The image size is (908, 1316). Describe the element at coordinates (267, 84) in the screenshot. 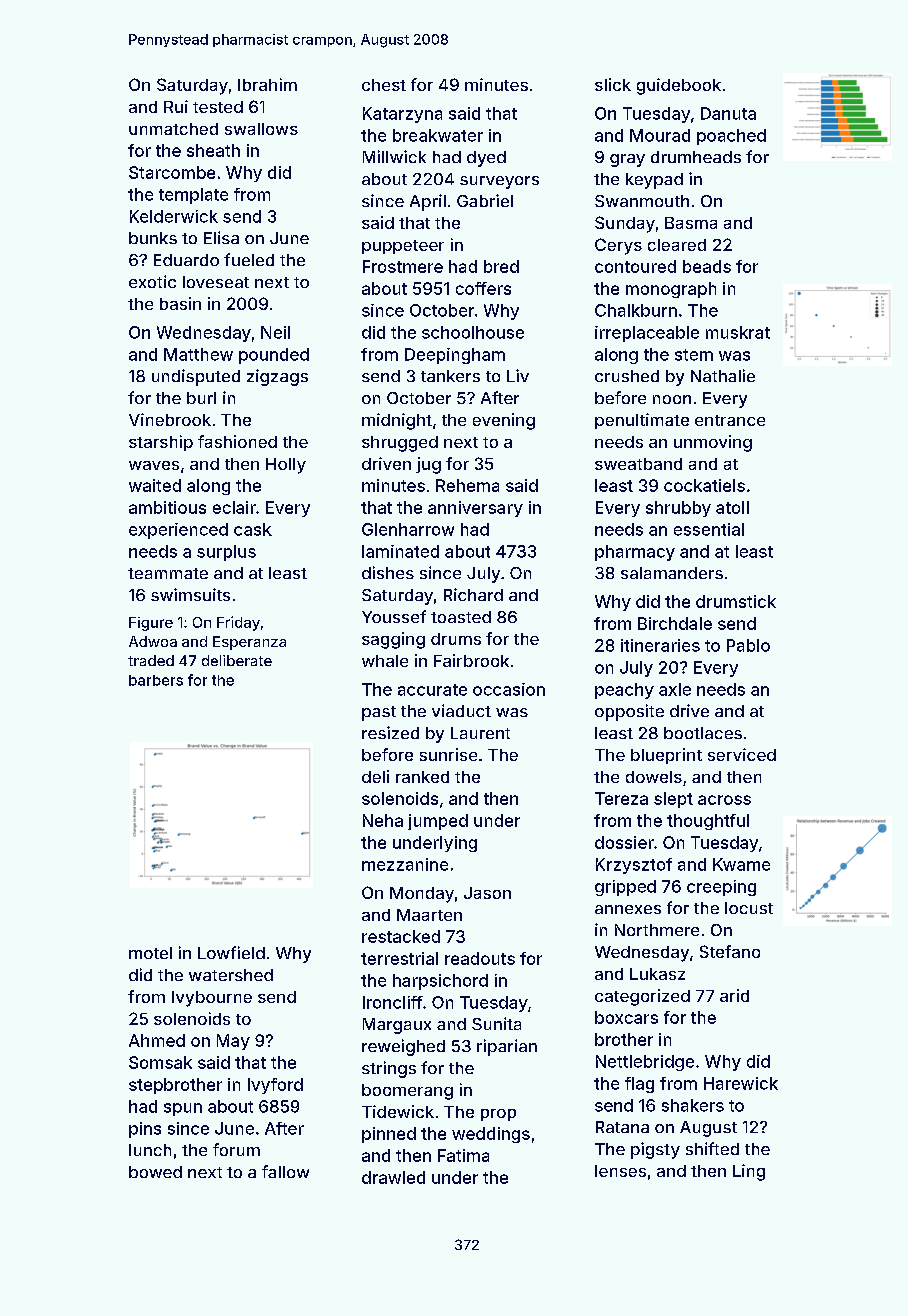

I see `Ibrahim` at that location.
